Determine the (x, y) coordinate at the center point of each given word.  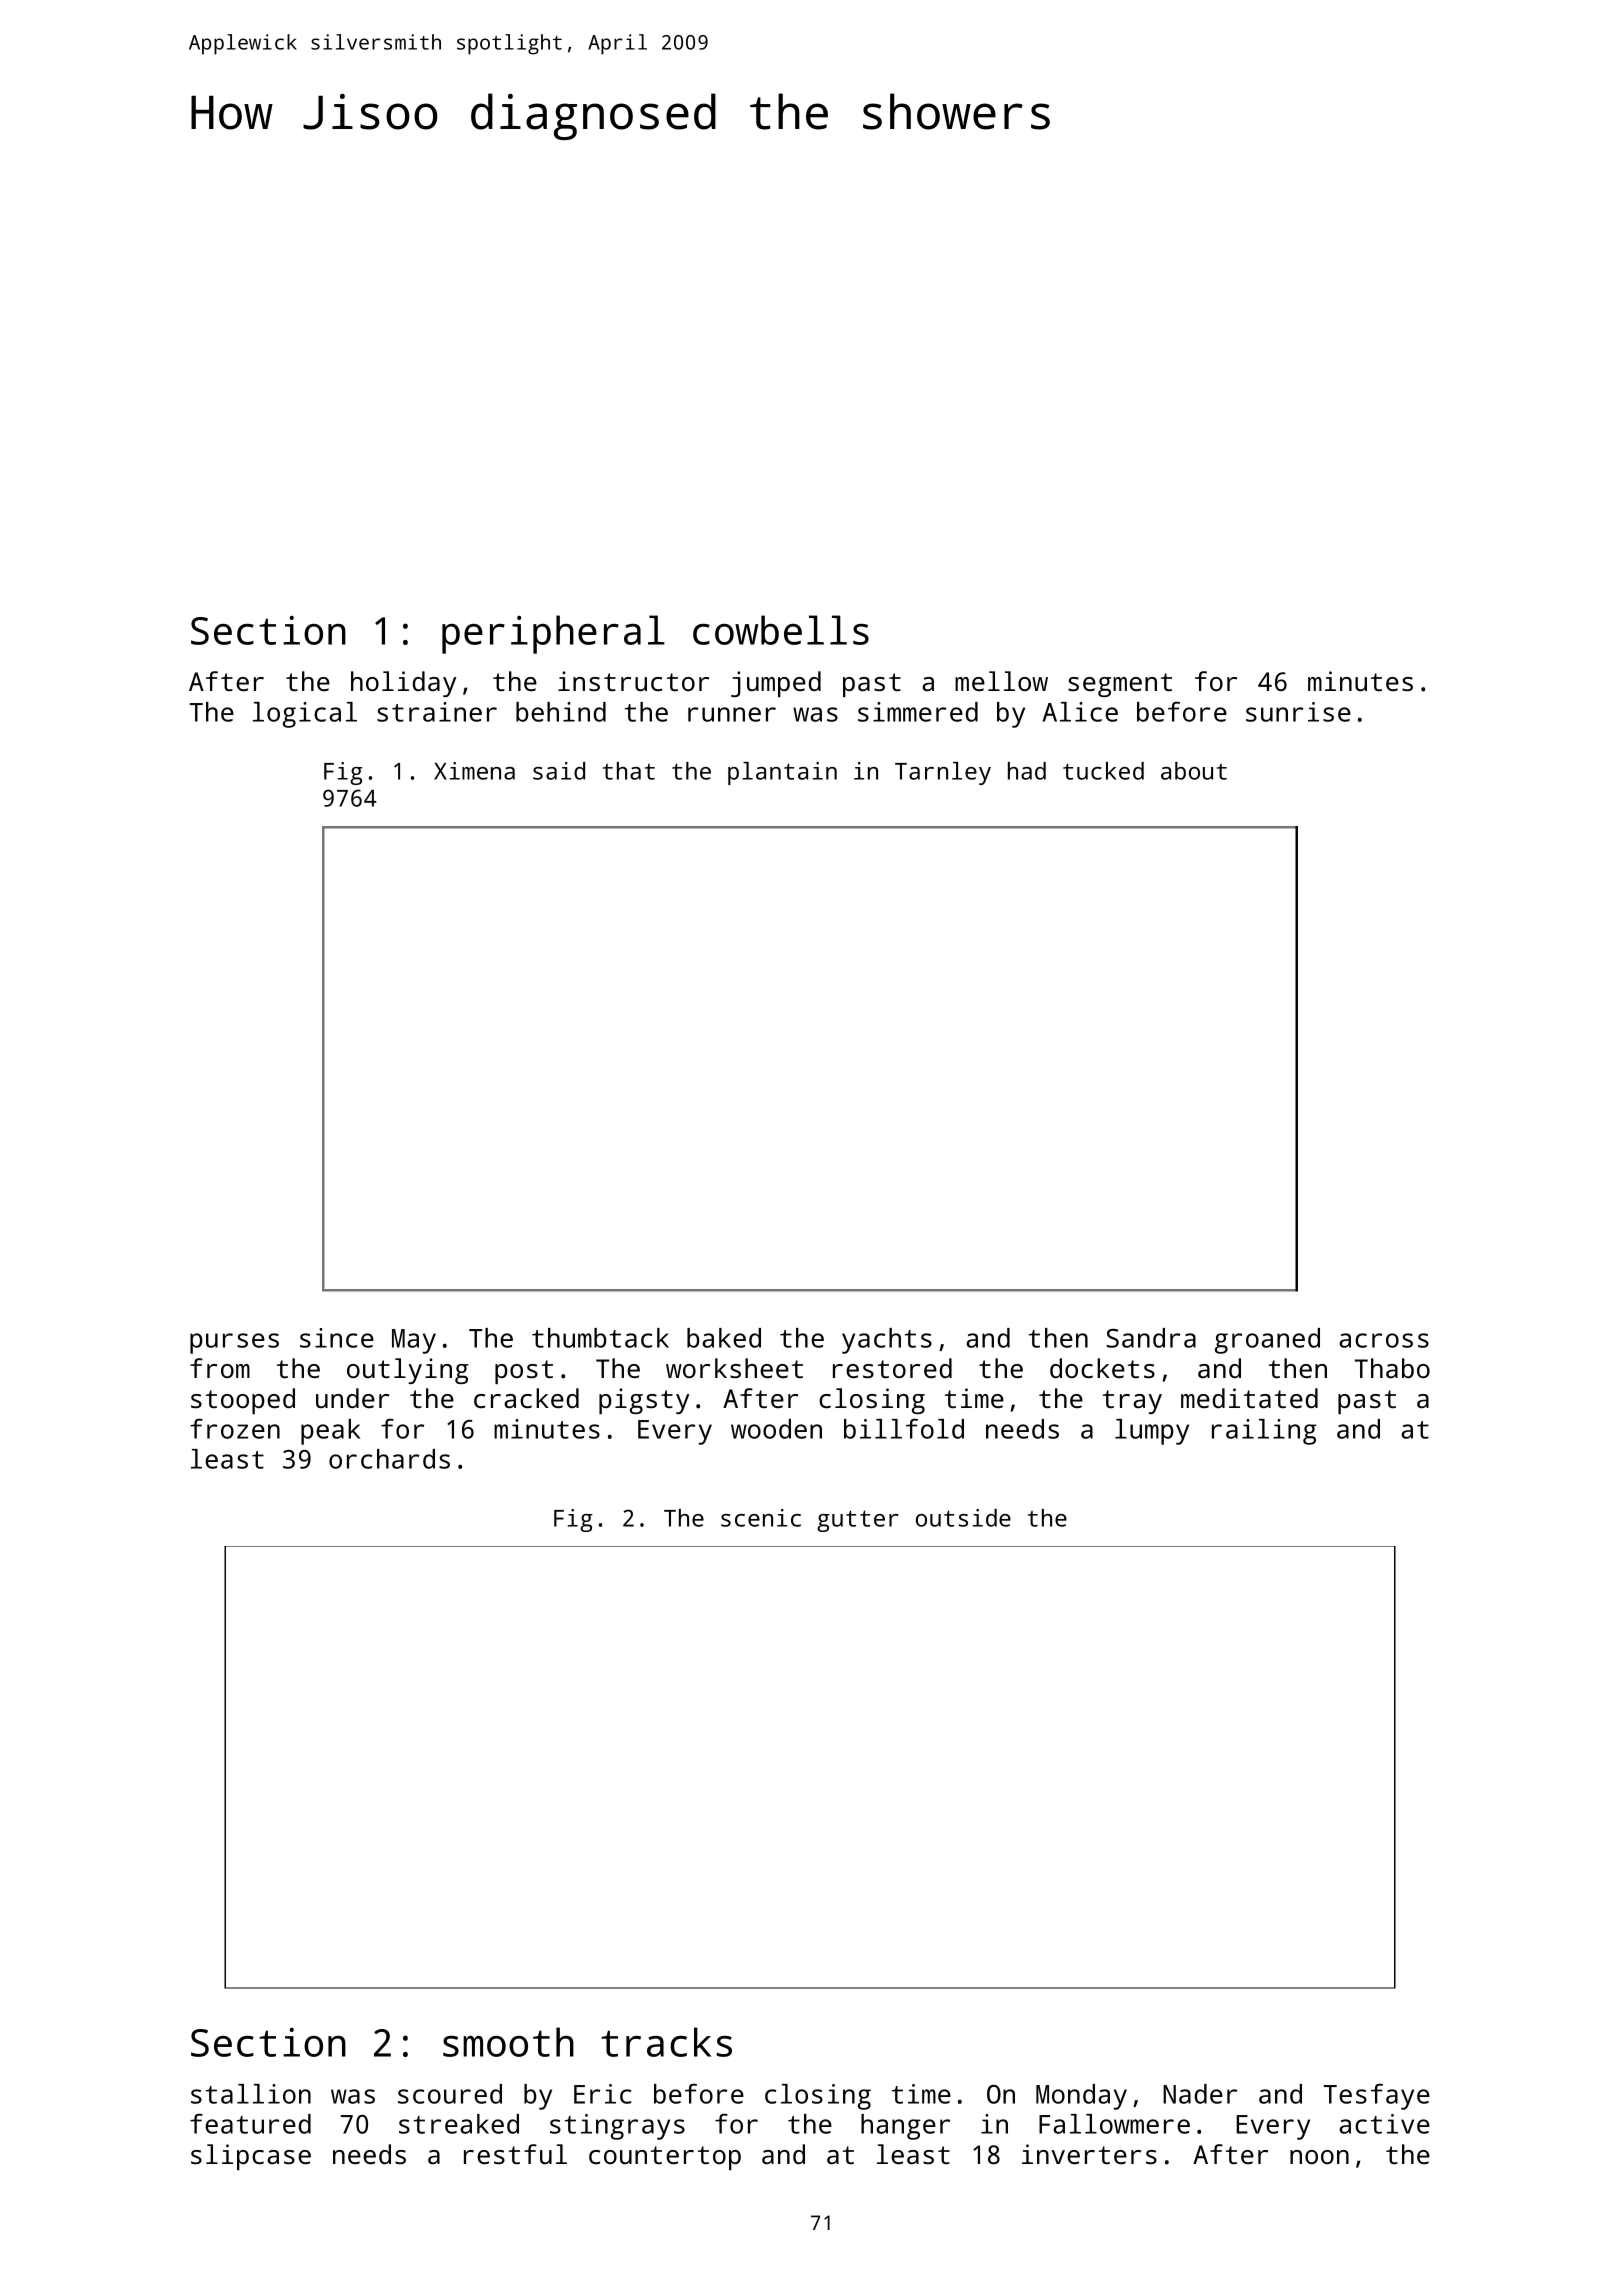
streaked (459, 2124)
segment (1120, 685)
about (1194, 771)
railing (1264, 1432)
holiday (403, 684)
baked (724, 1338)
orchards (389, 1459)
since (337, 1338)
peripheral (553, 634)
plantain (782, 773)
